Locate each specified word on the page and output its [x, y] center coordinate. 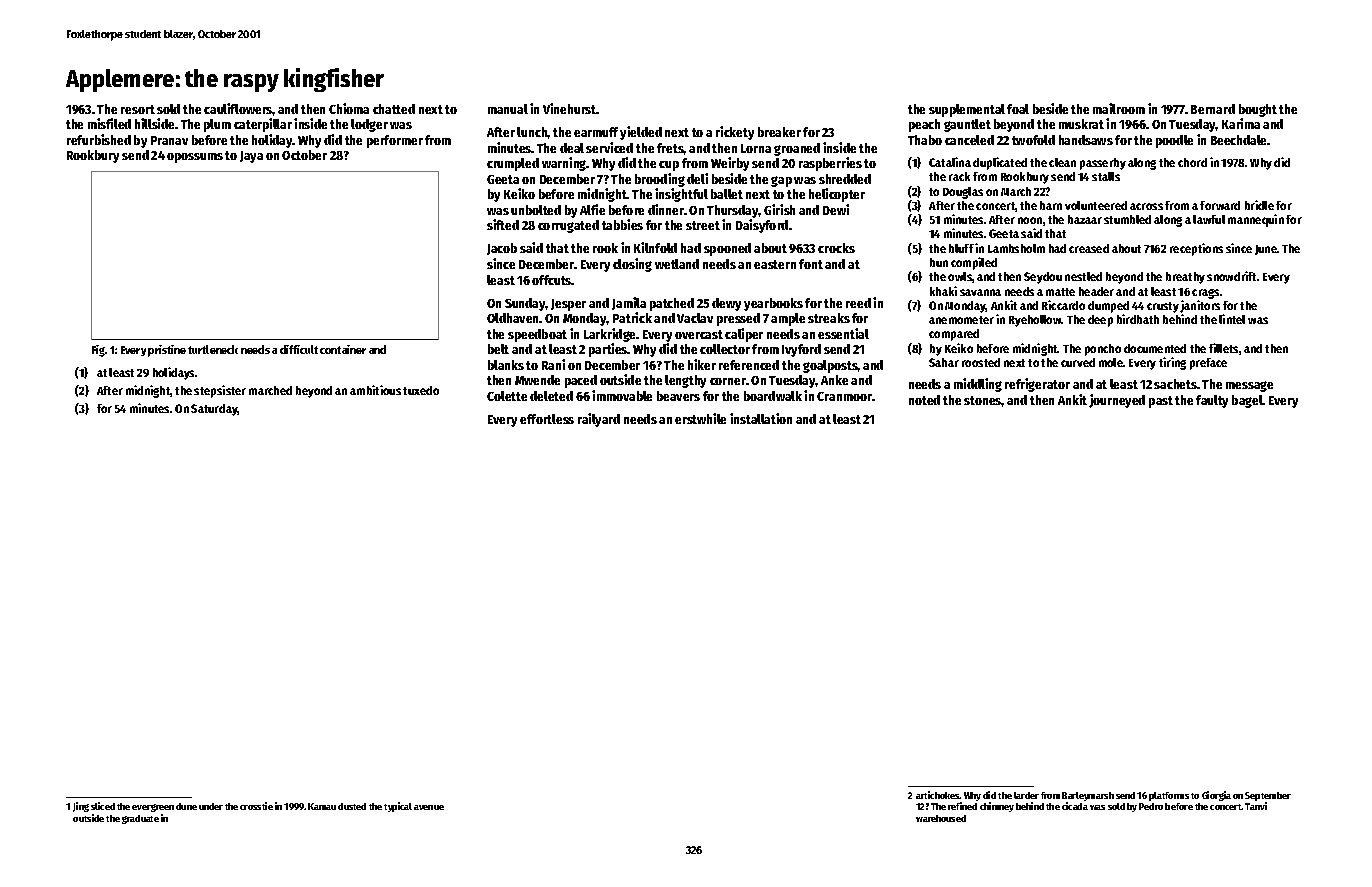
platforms [1169, 796]
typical [398, 807]
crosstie [256, 806]
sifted [503, 224]
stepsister [220, 391]
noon [1030, 220]
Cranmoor [844, 396]
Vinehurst [570, 108]
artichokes [938, 795]
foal [1018, 109]
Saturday [214, 410]
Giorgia [1216, 796]
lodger [369, 125]
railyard [599, 420]
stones [983, 400]
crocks [836, 248]
